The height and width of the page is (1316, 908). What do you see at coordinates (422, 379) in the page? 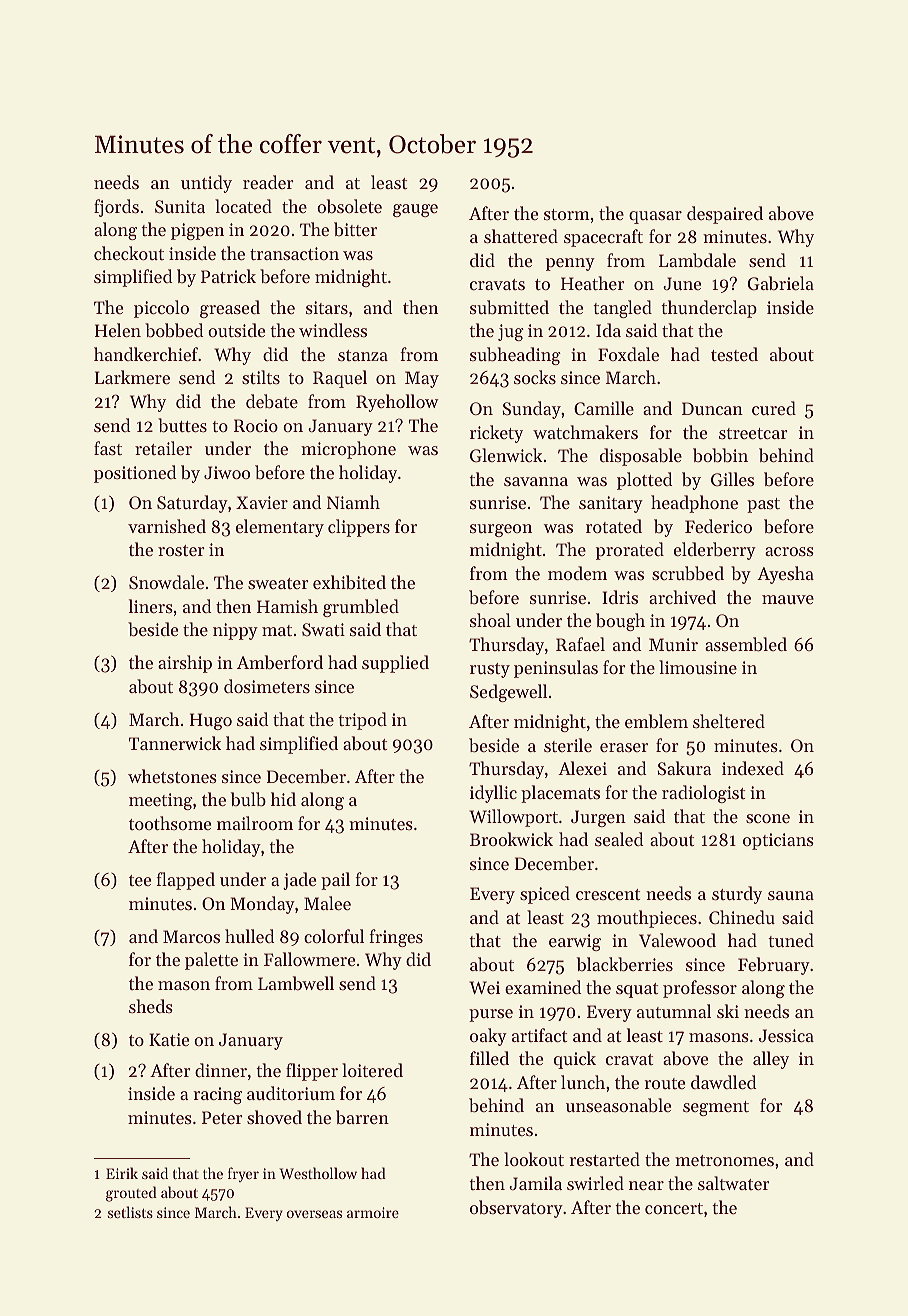
I see `May` at bounding box center [422, 379].
